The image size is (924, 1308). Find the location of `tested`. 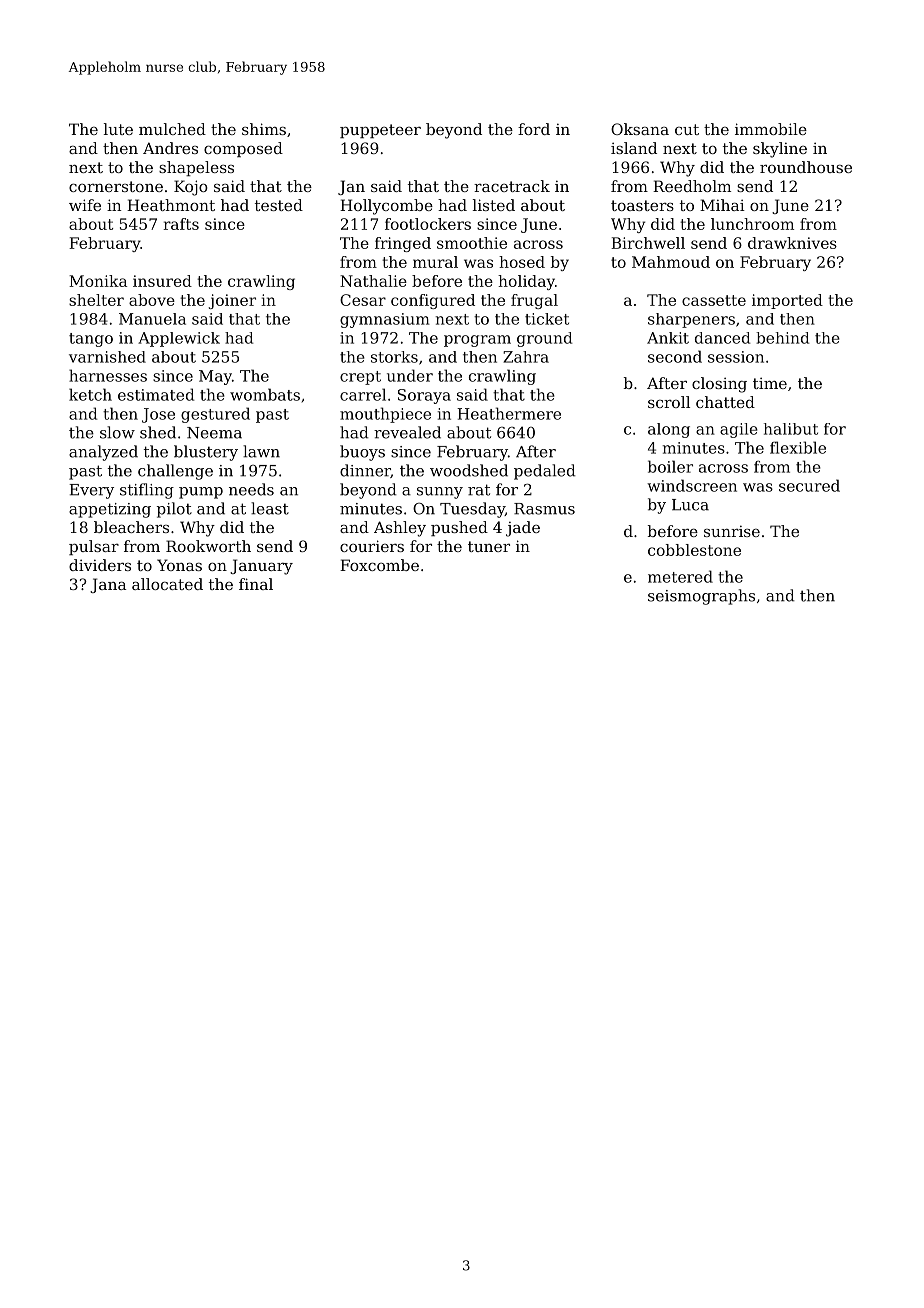

tested is located at coordinates (279, 205).
